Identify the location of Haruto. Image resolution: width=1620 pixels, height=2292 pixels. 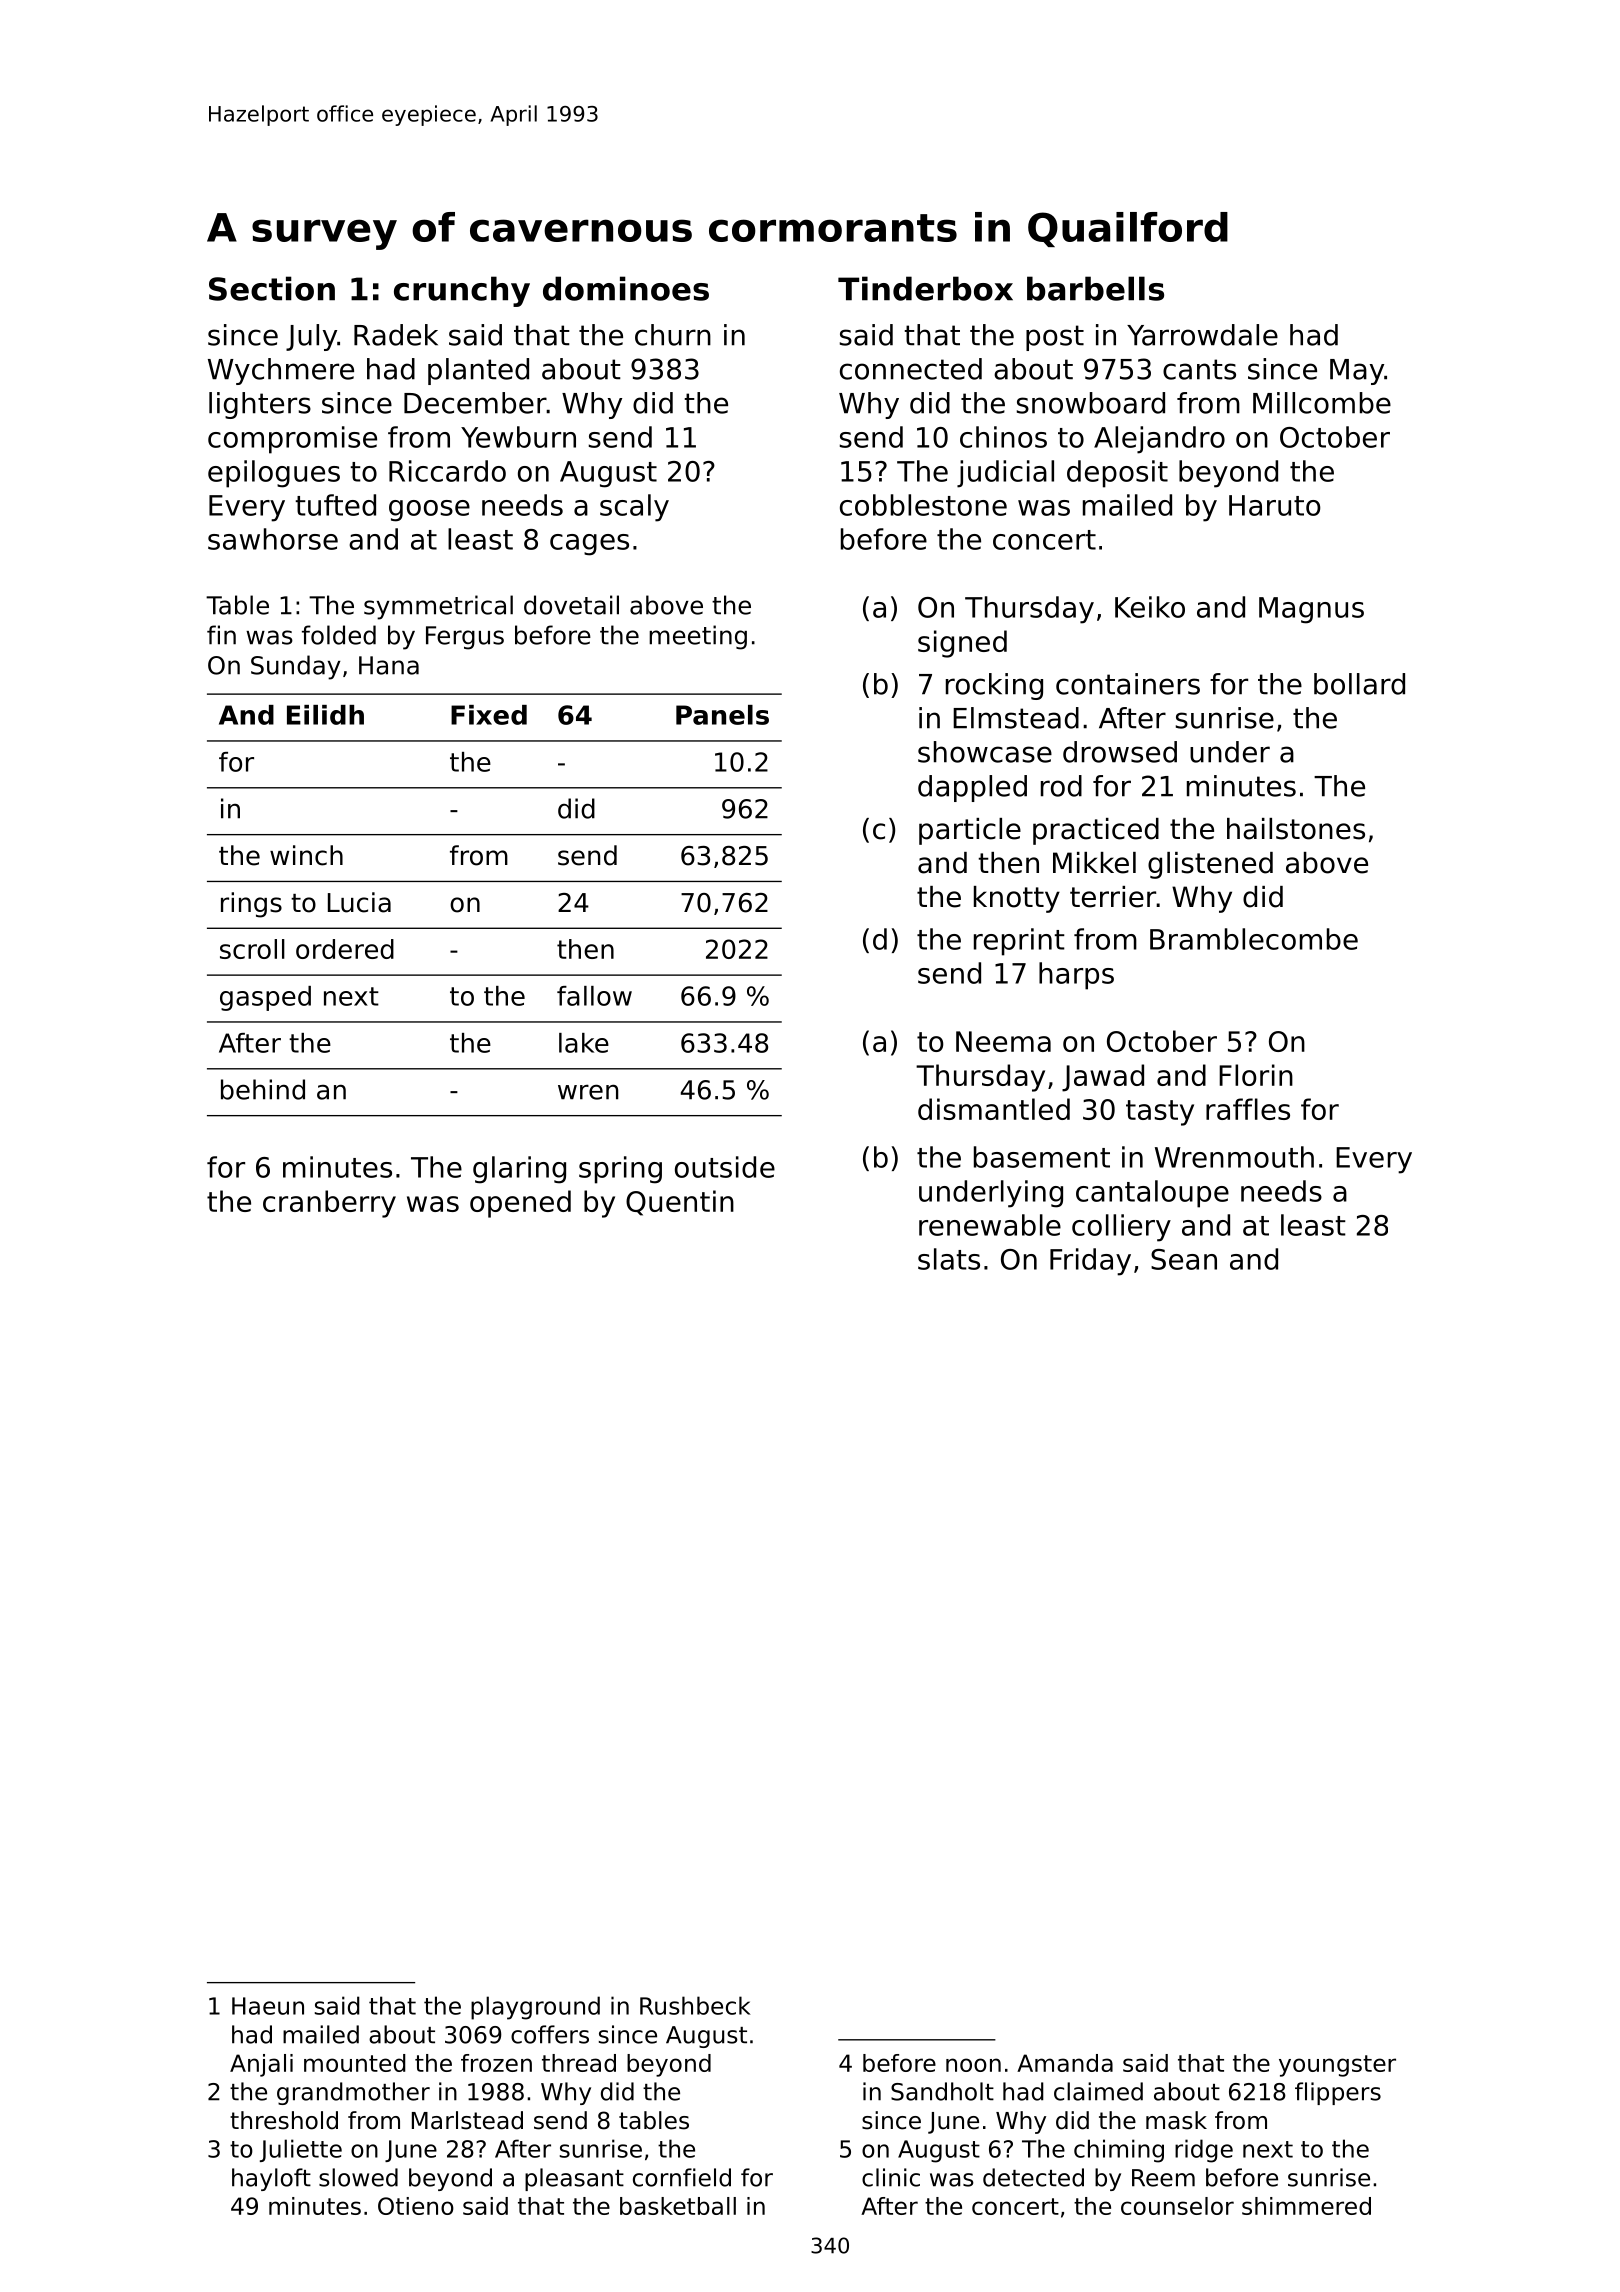
(1275, 505).
